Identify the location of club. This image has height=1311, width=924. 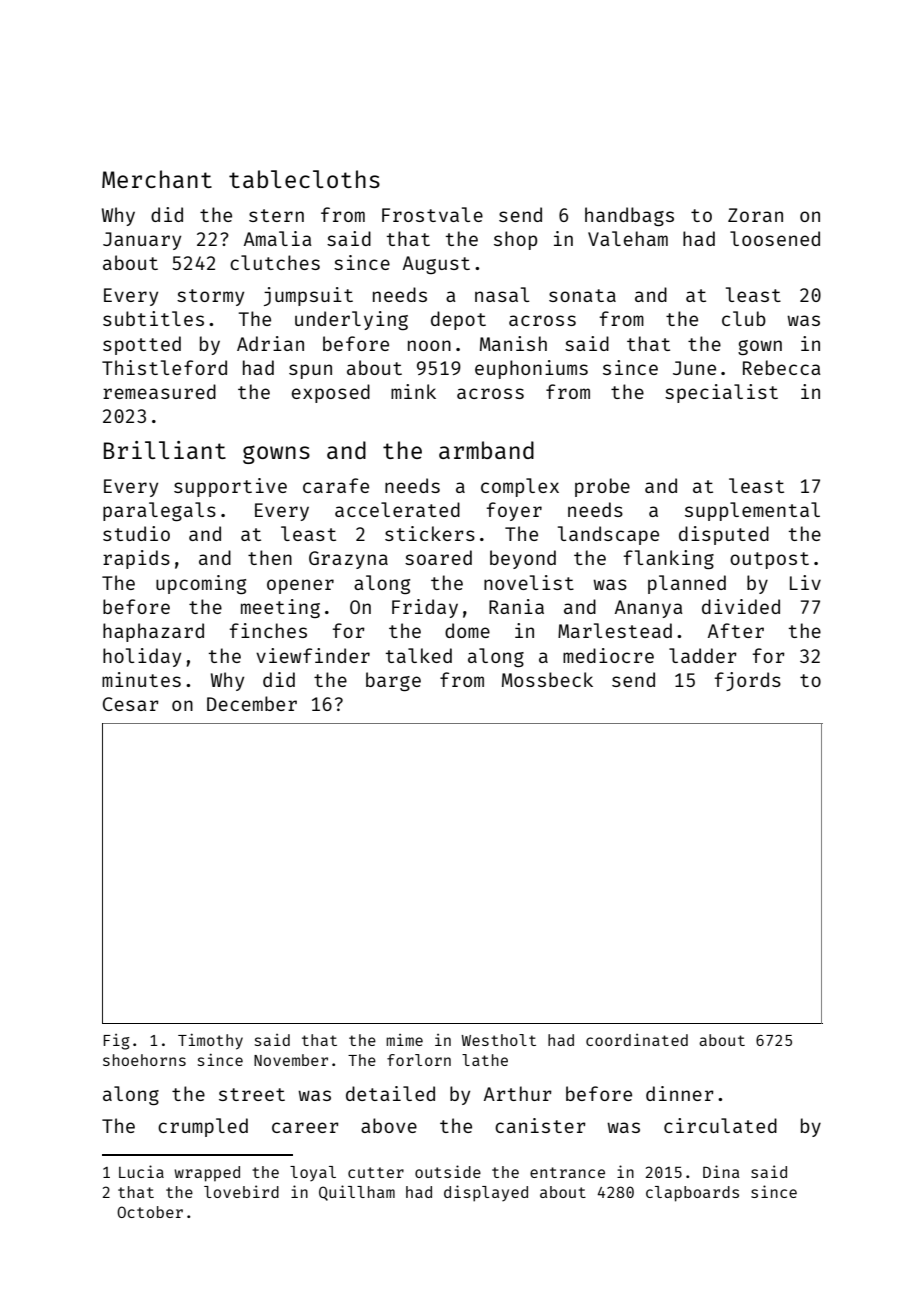
(744, 318).
